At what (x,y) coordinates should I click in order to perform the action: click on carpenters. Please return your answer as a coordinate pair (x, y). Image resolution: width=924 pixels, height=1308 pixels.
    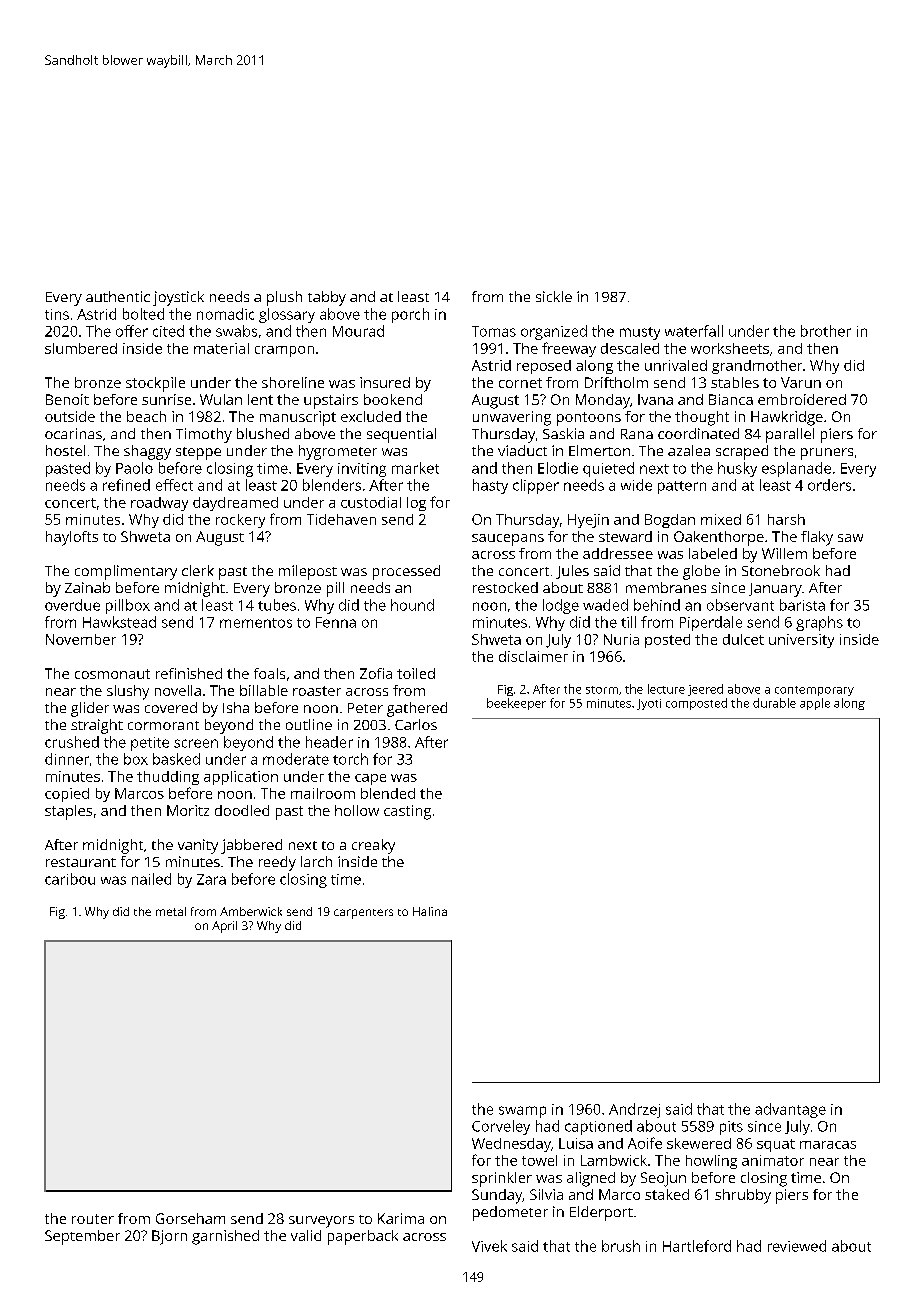
    Looking at the image, I should click on (363, 914).
